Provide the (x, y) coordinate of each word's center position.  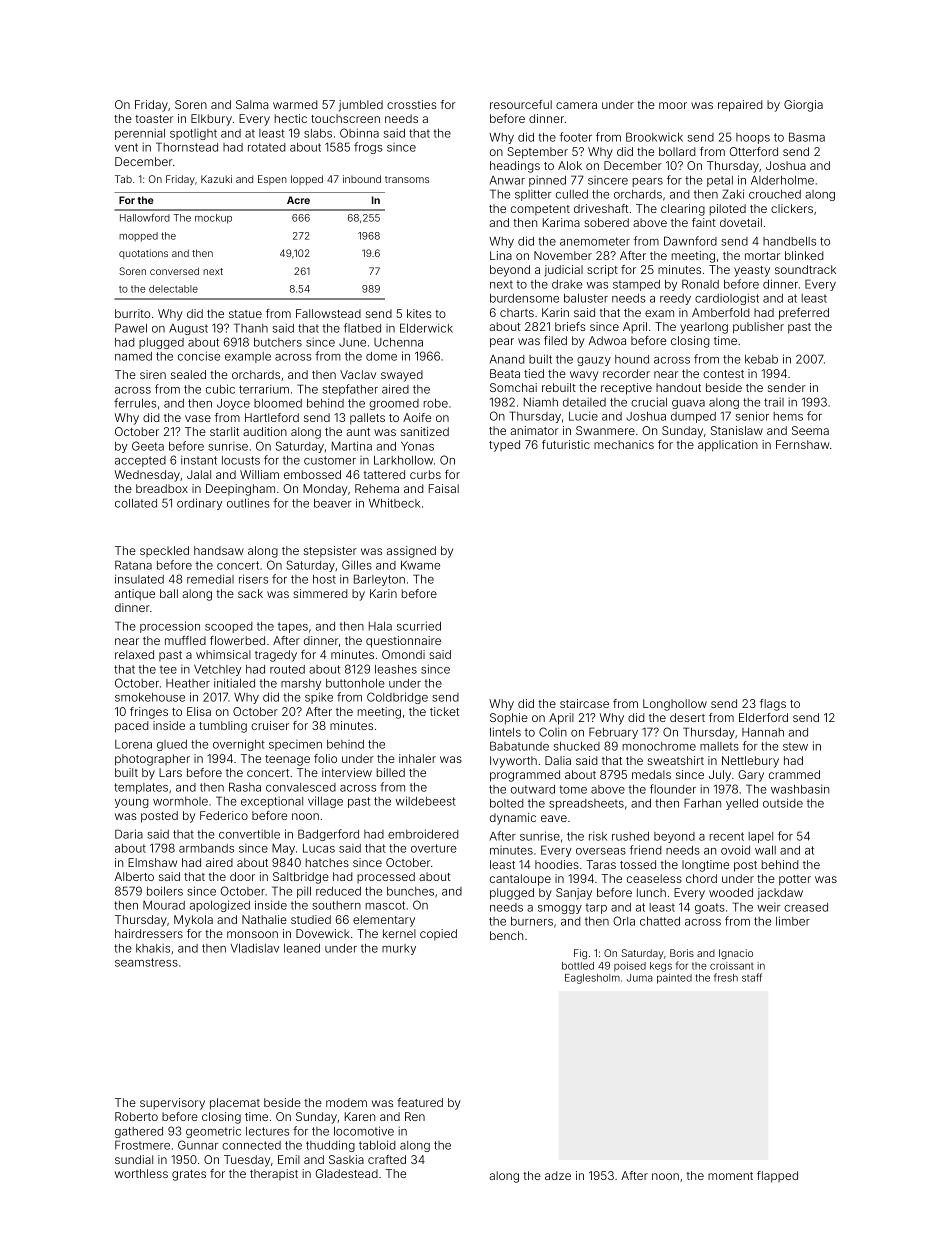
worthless (141, 1173)
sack (250, 593)
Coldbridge (397, 698)
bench (506, 935)
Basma (807, 137)
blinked (804, 255)
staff (752, 977)
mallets (719, 746)
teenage (287, 760)
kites (419, 313)
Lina (501, 255)
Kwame (420, 565)
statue (245, 314)
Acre (298, 200)
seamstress (146, 962)
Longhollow (675, 705)
